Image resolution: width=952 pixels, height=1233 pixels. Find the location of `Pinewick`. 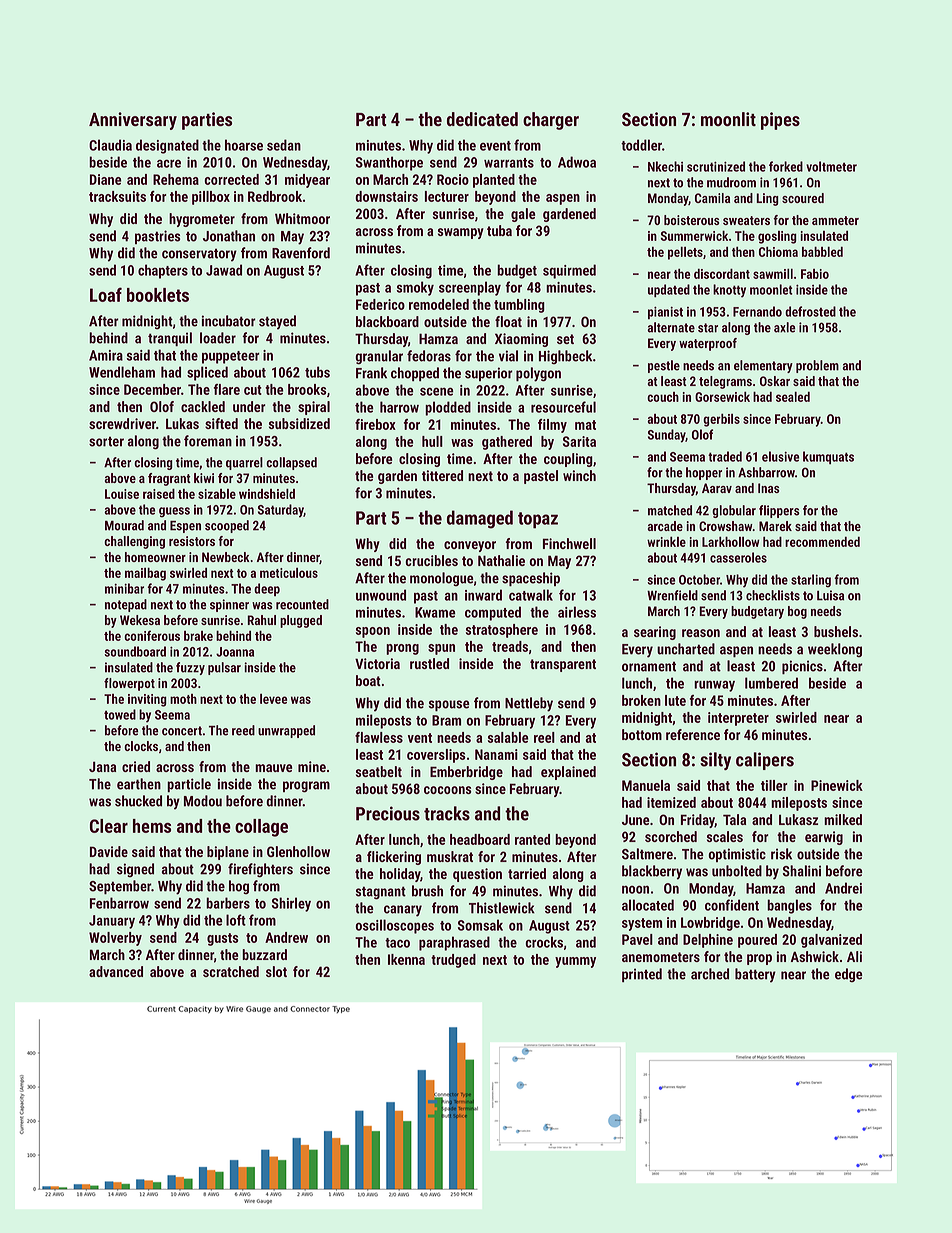

Pinewick is located at coordinates (837, 785).
